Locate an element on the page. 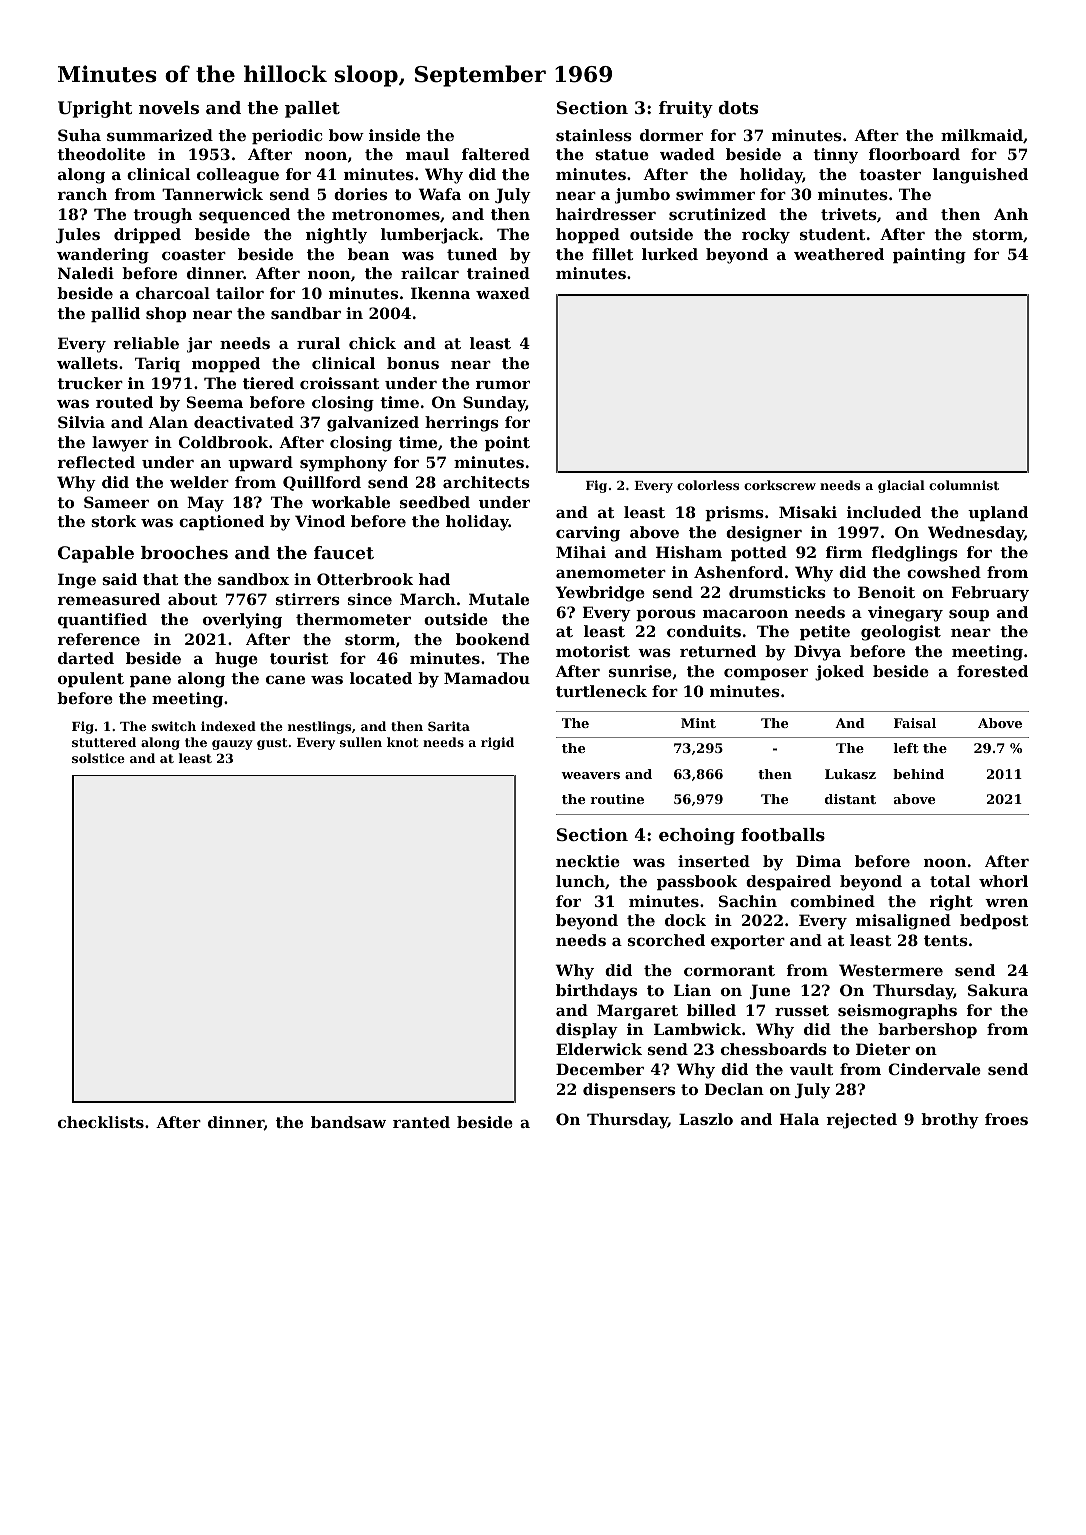  charcoal is located at coordinates (173, 293).
